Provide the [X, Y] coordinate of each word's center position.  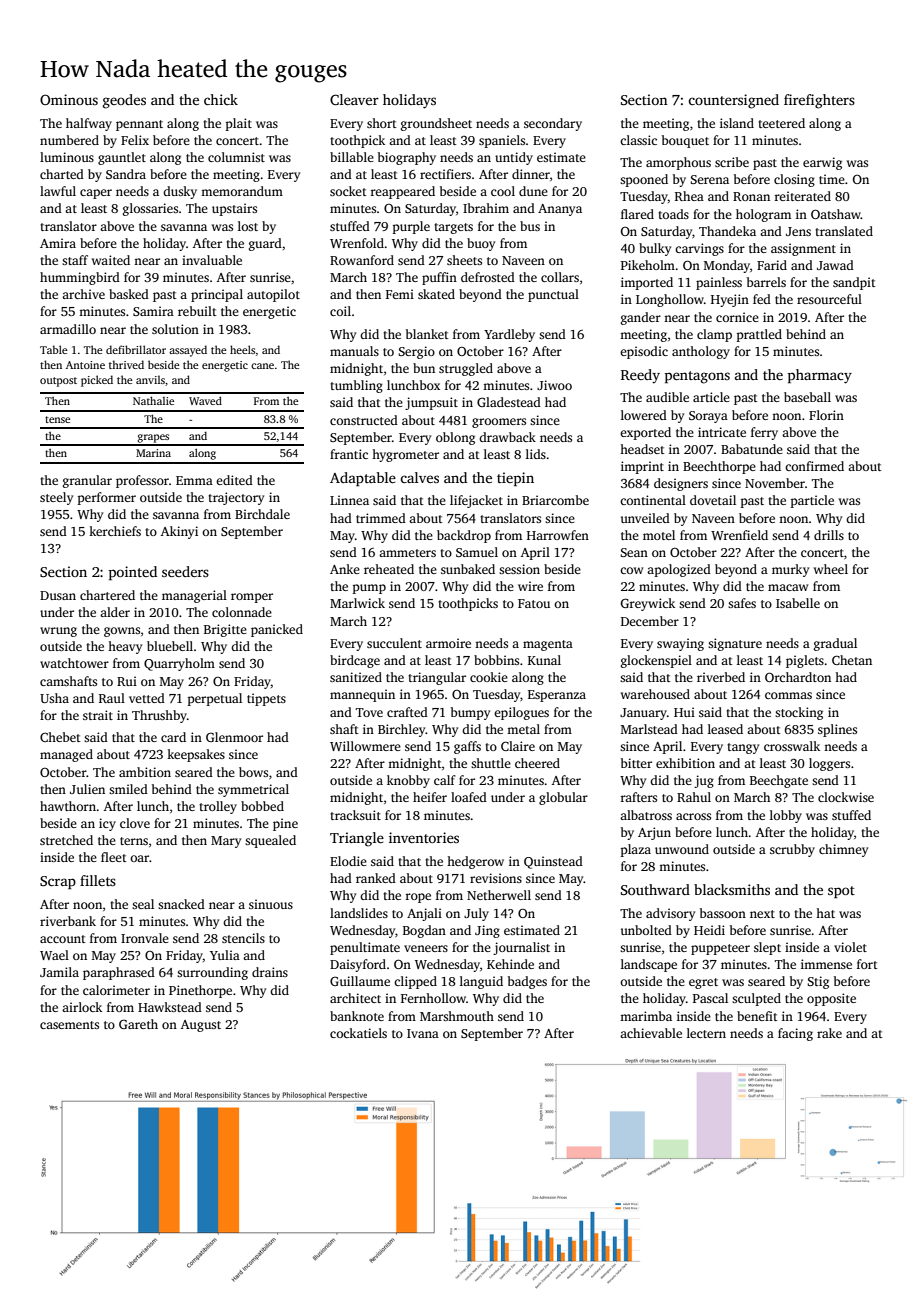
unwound [682, 849]
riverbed [721, 677]
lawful [58, 191]
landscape [649, 965]
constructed [364, 420]
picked [97, 381]
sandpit [854, 283]
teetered [781, 123]
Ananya [560, 210]
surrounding [212, 973]
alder [115, 612]
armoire [448, 643]
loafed [469, 797]
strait [98, 715]
